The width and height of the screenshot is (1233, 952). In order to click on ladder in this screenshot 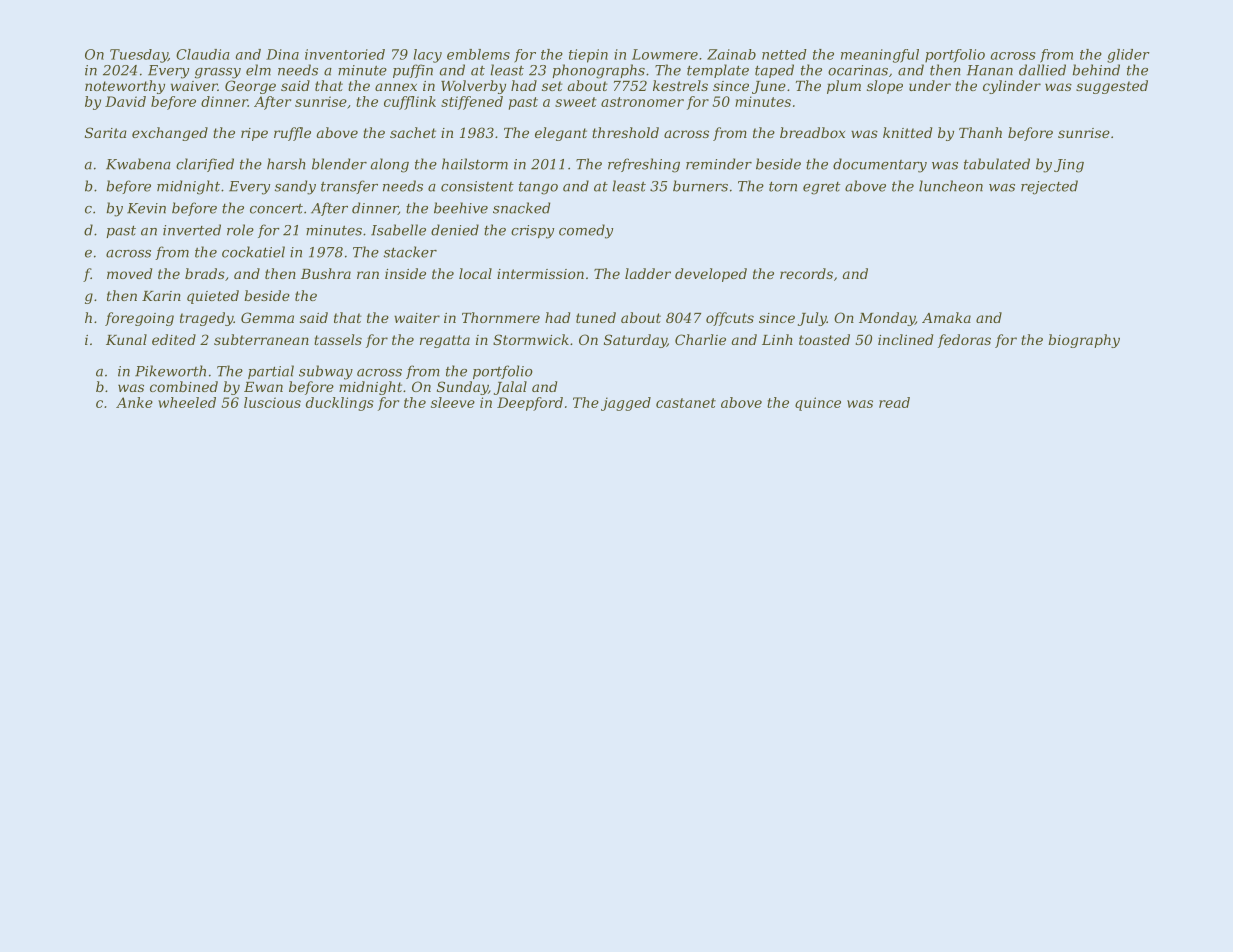, I will do `click(648, 273)`.
